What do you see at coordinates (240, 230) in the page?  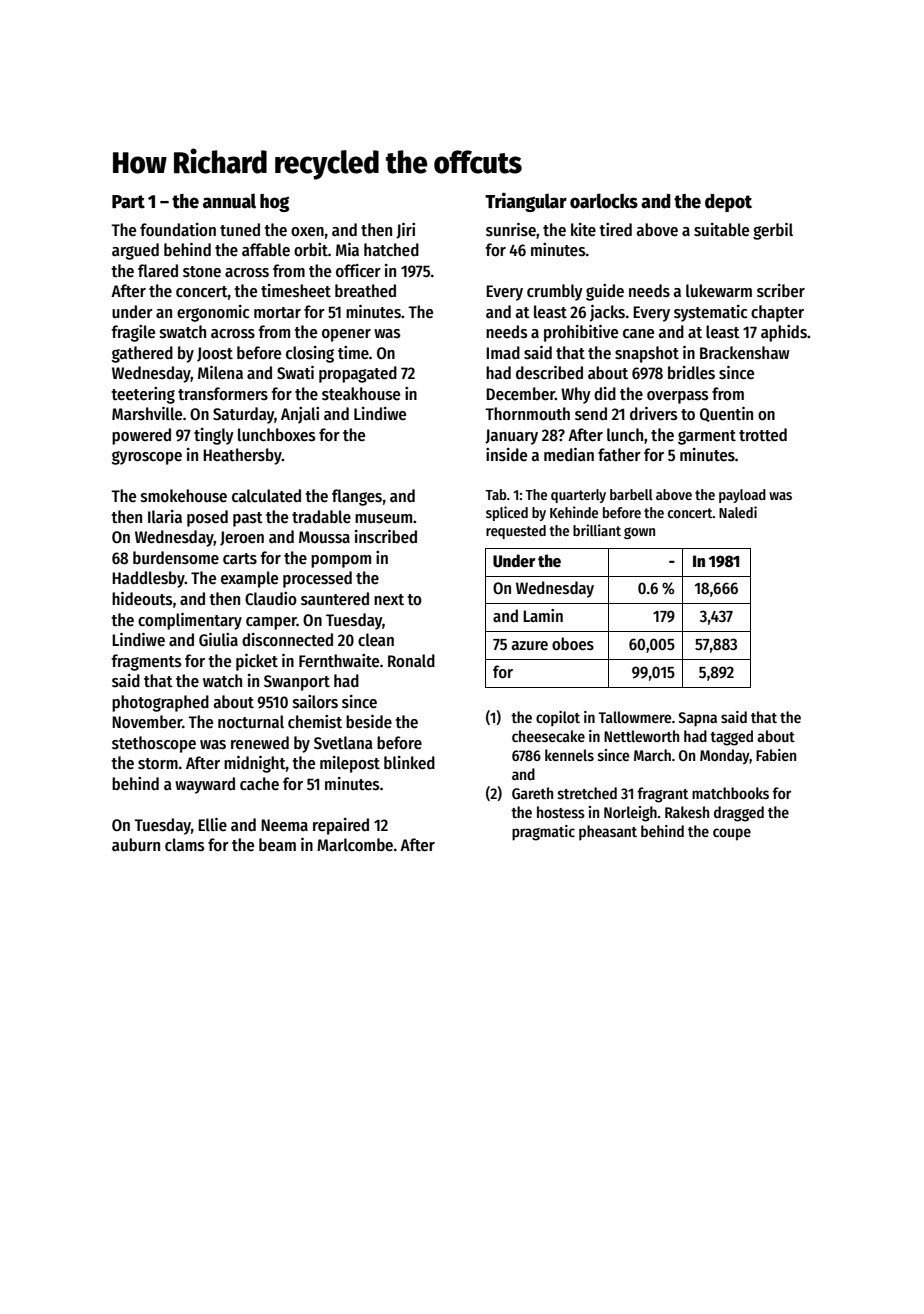 I see `tuned` at bounding box center [240, 230].
